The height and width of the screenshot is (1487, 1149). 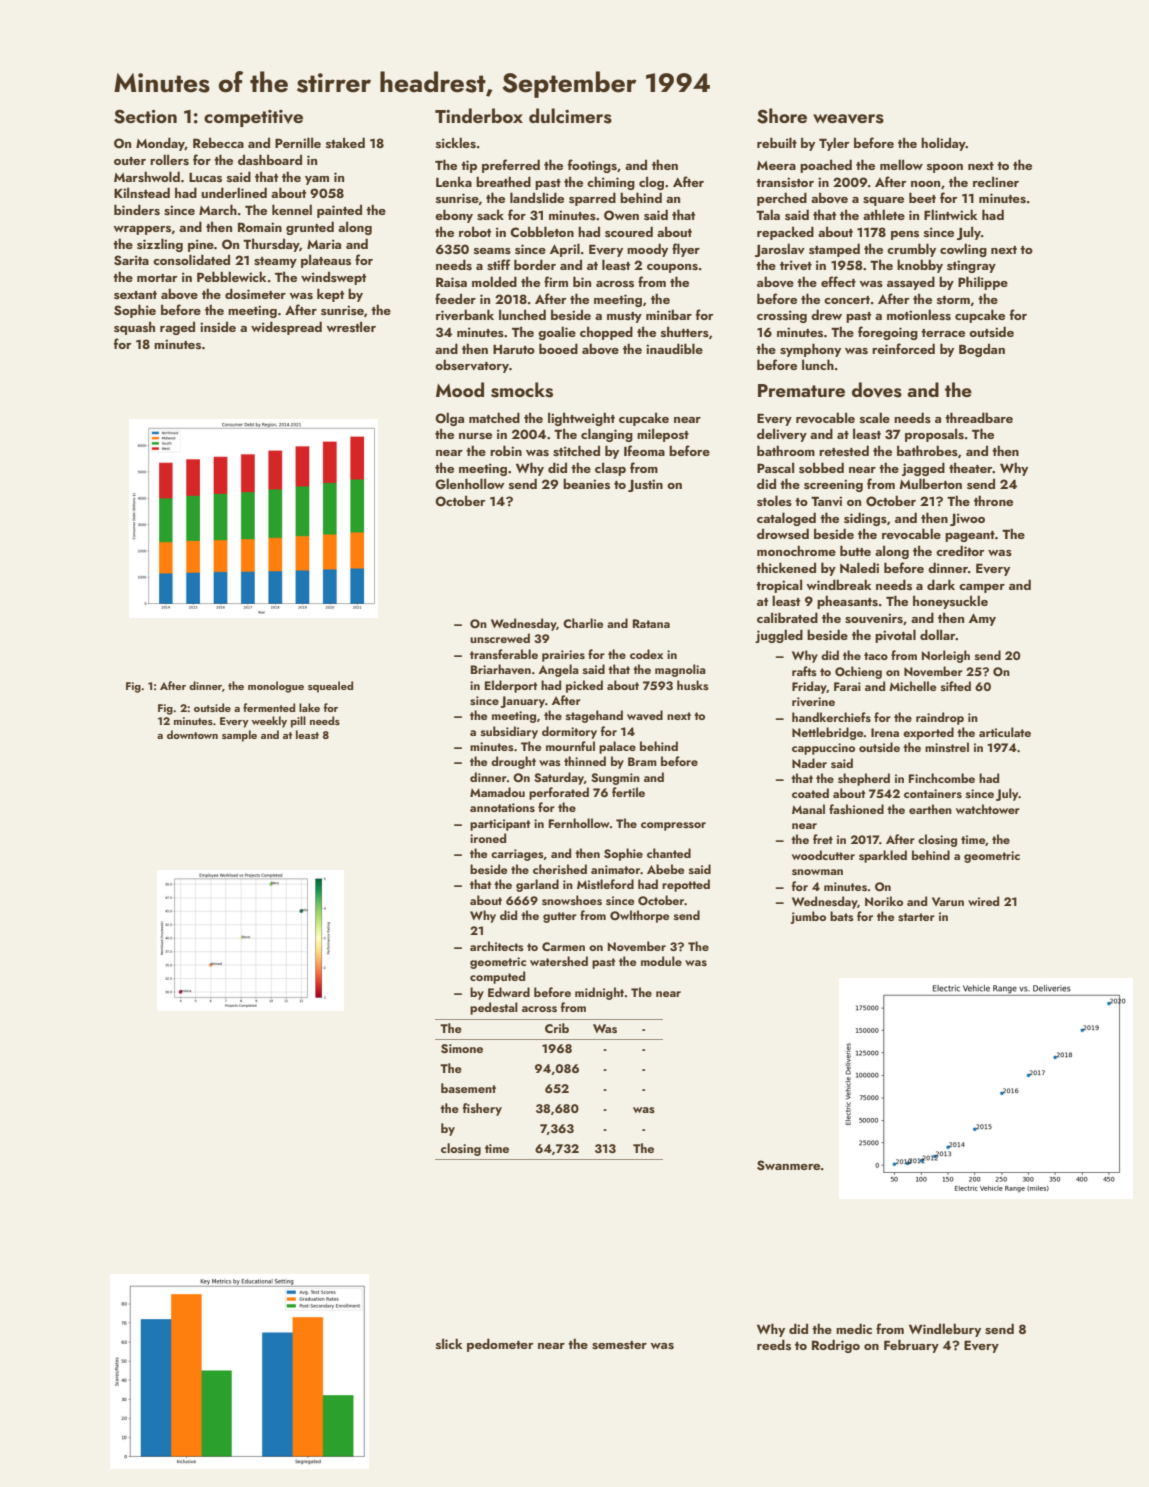 What do you see at coordinates (911, 250) in the screenshot?
I see `crumbly` at bounding box center [911, 250].
